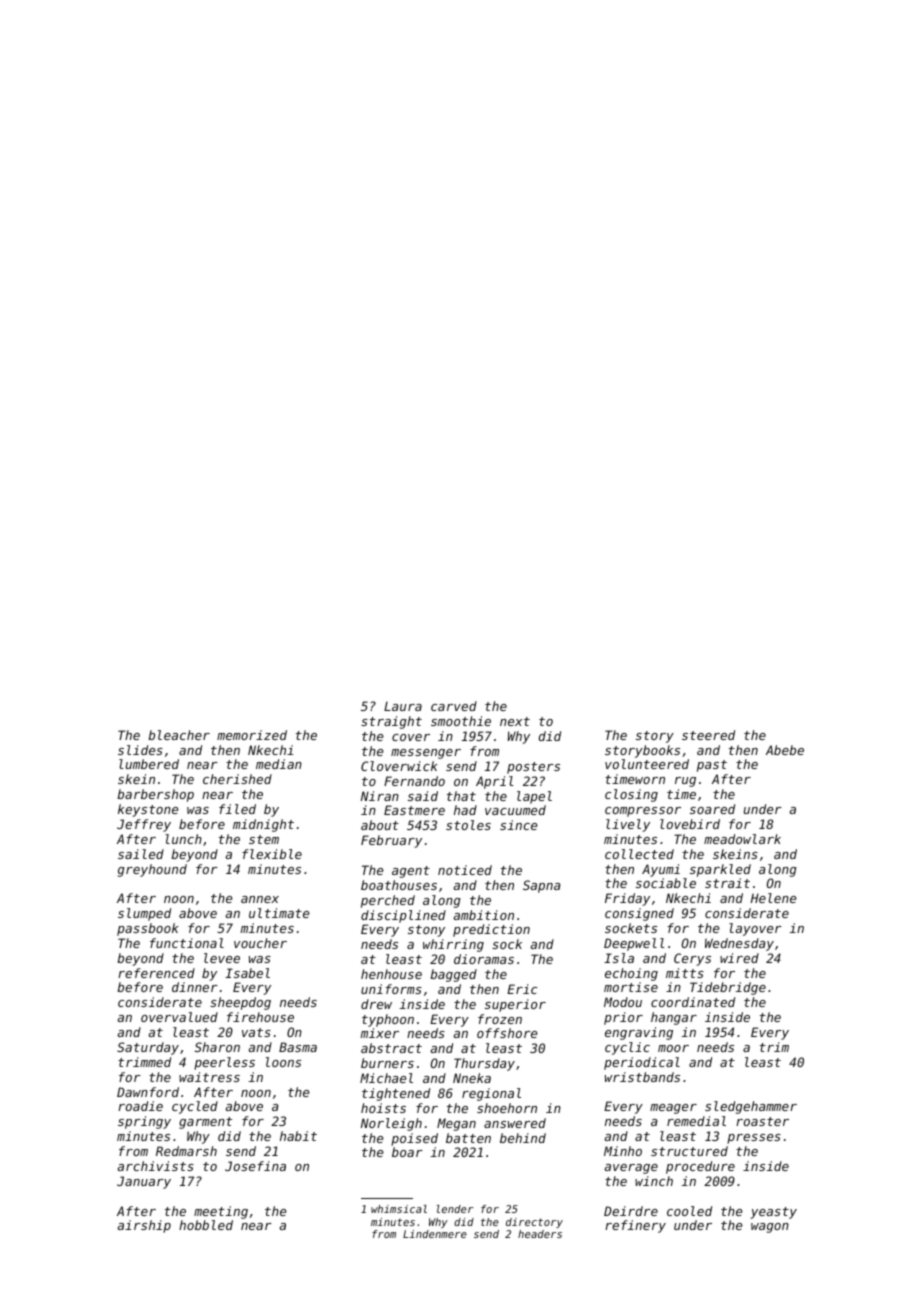 The height and width of the screenshot is (1308, 924). I want to click on overvalued, so click(179, 1017).
